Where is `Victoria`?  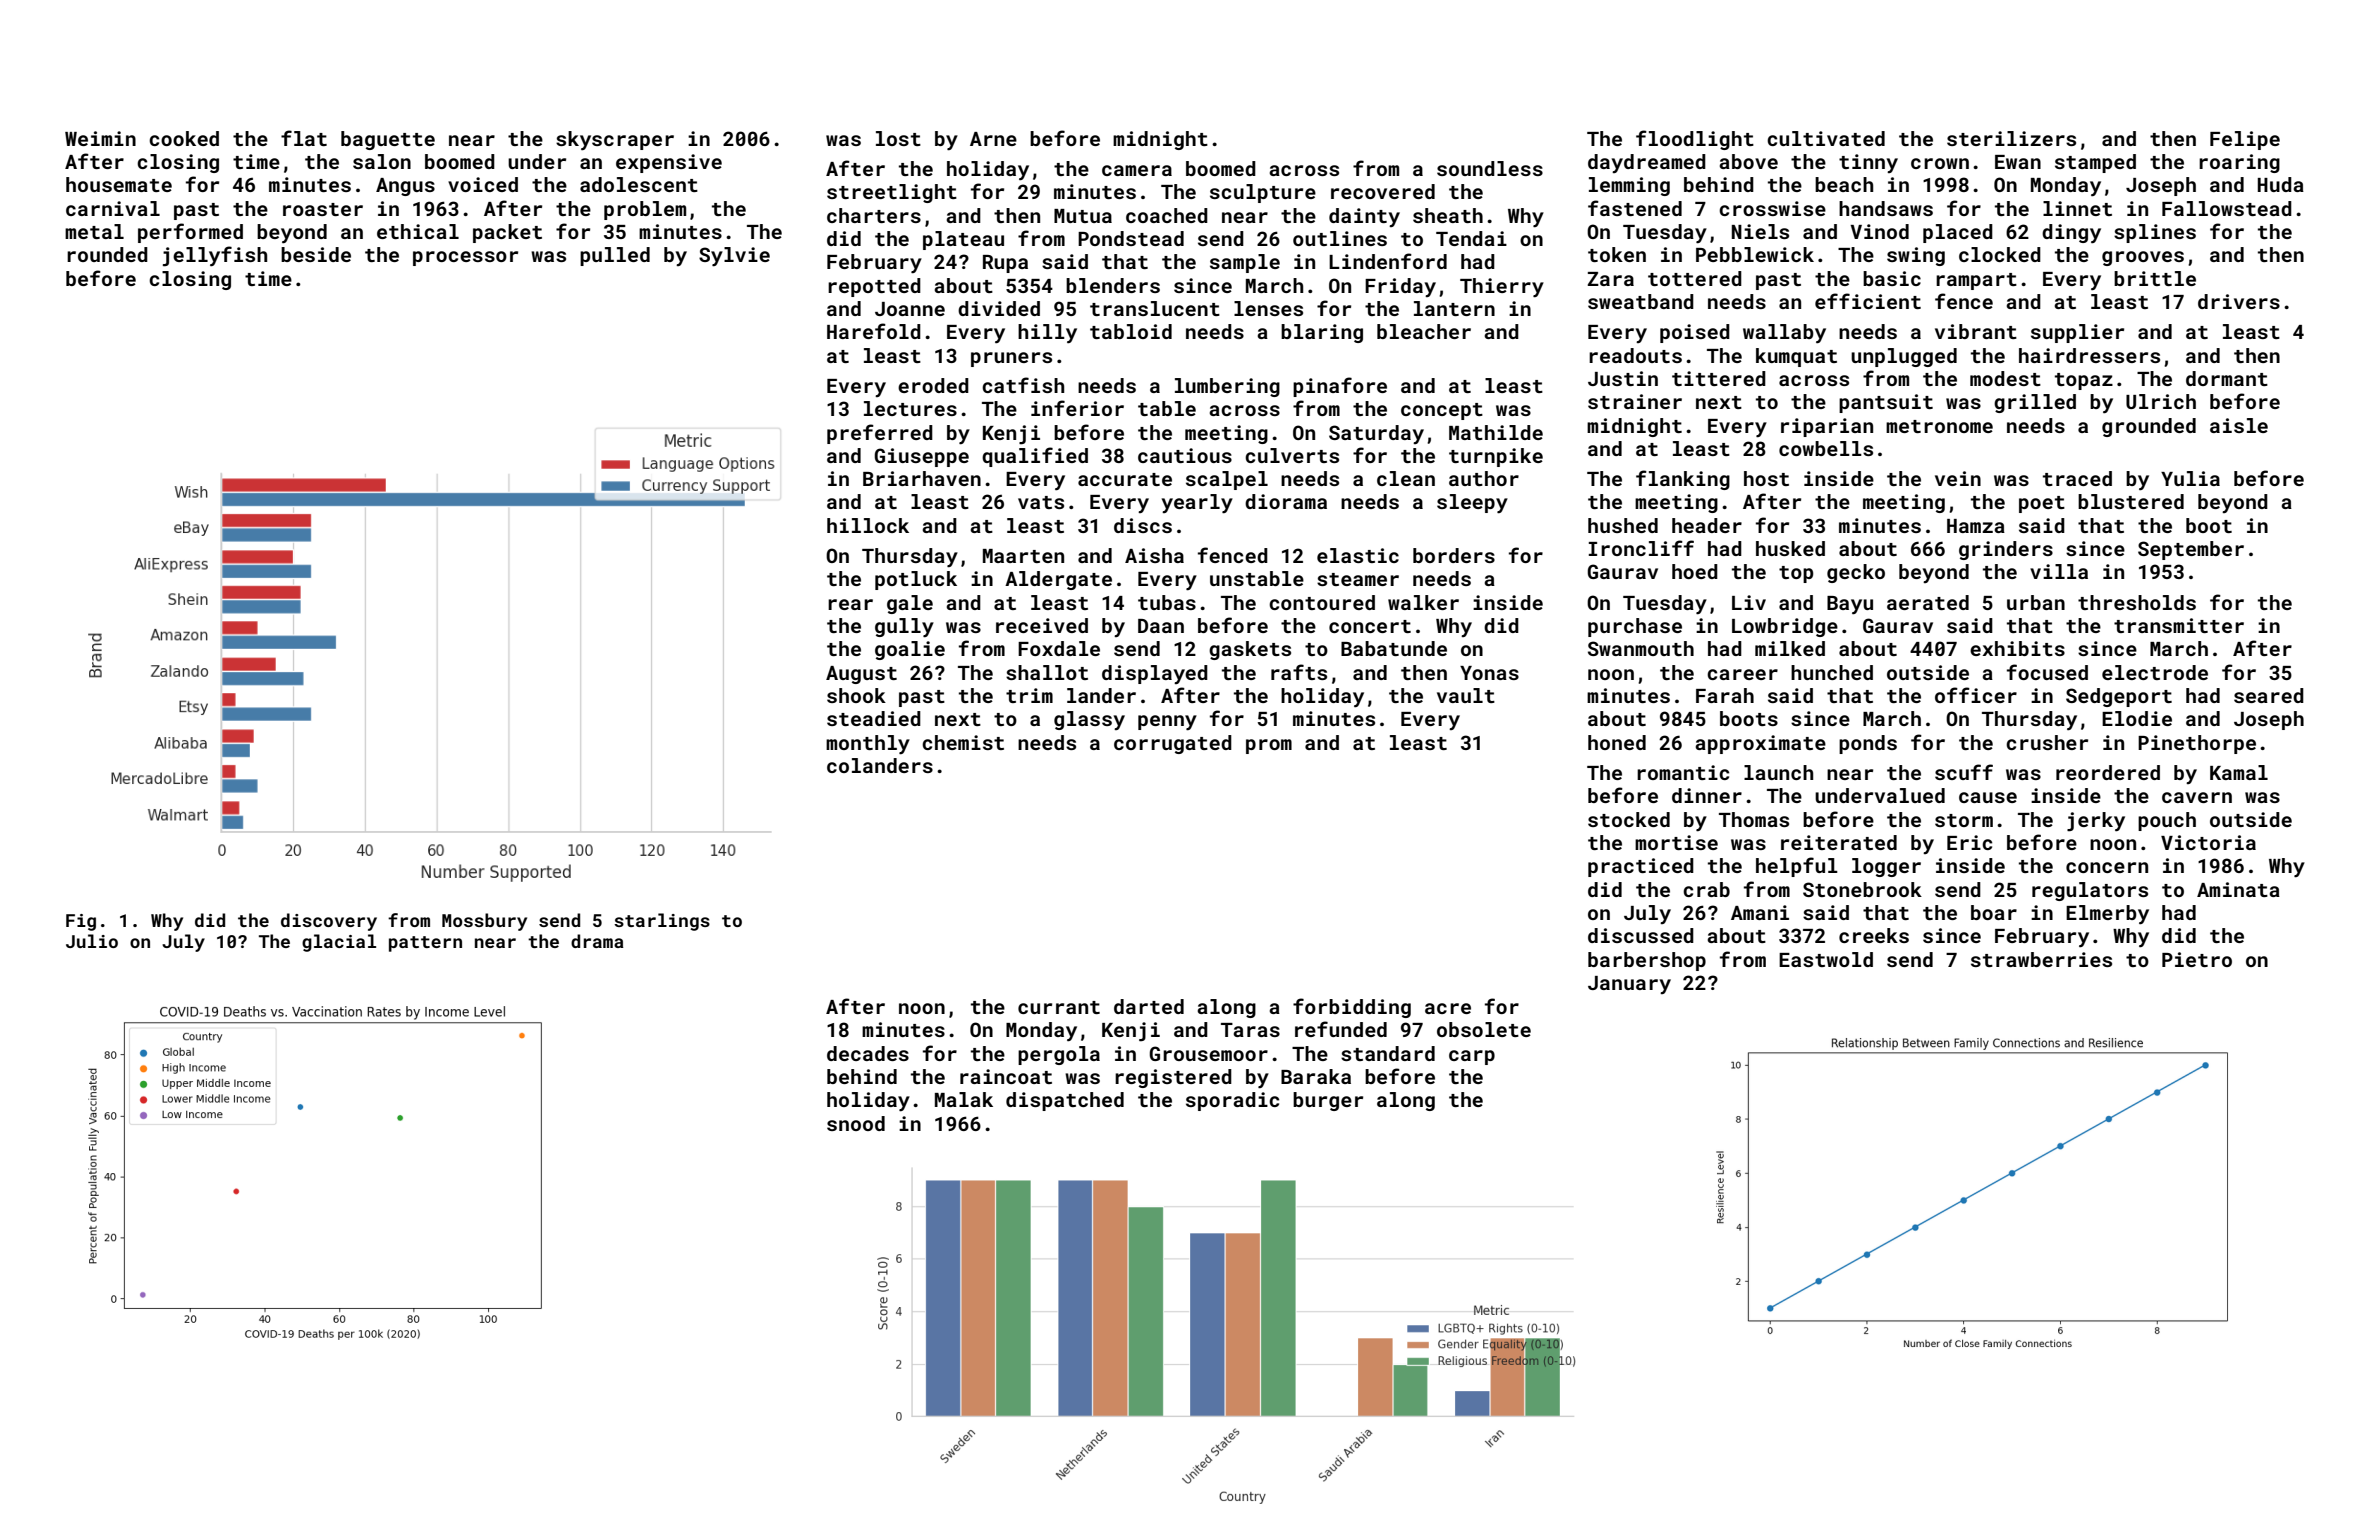 Victoria is located at coordinates (2208, 842).
